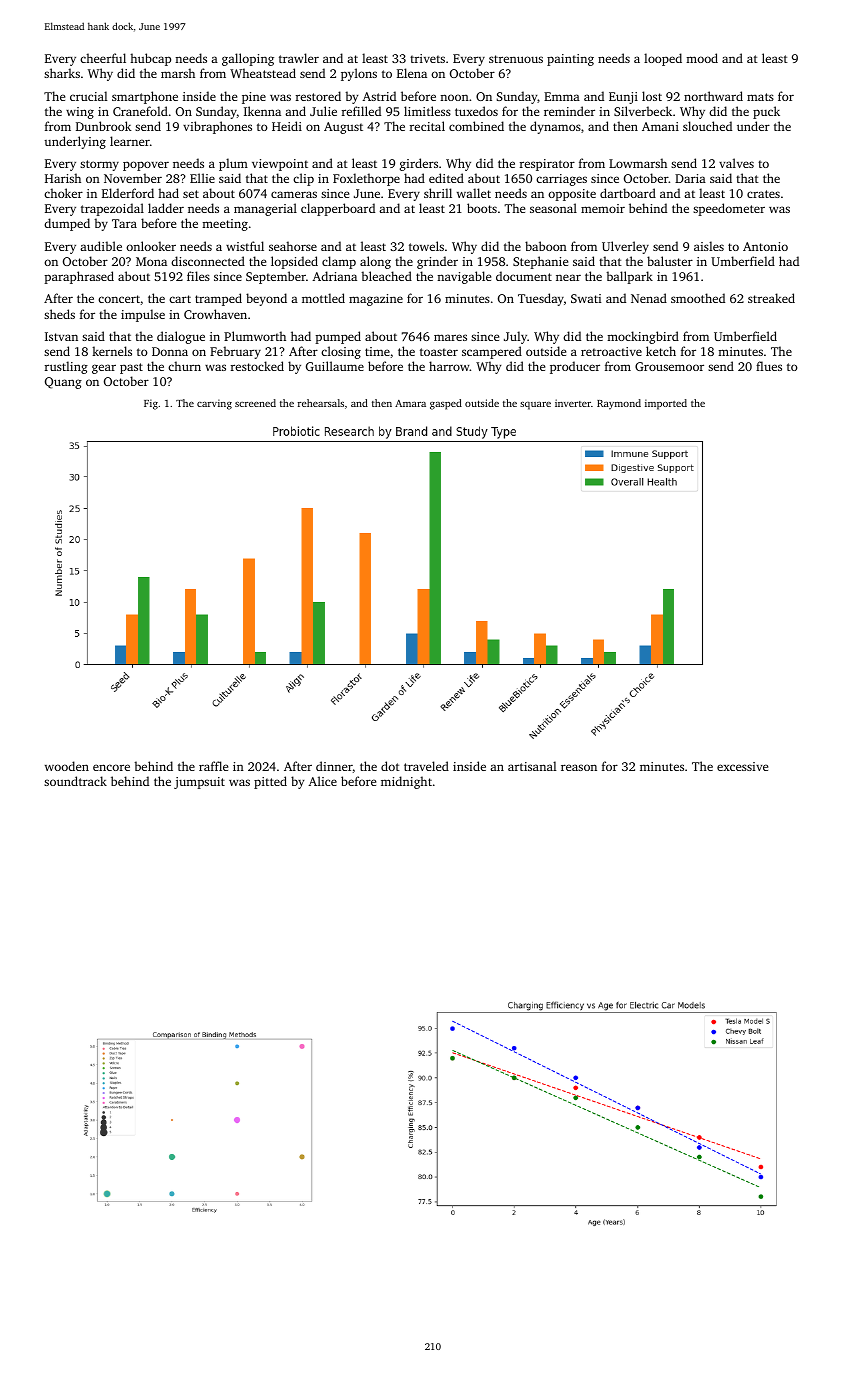  What do you see at coordinates (736, 163) in the screenshot?
I see `valves` at bounding box center [736, 163].
